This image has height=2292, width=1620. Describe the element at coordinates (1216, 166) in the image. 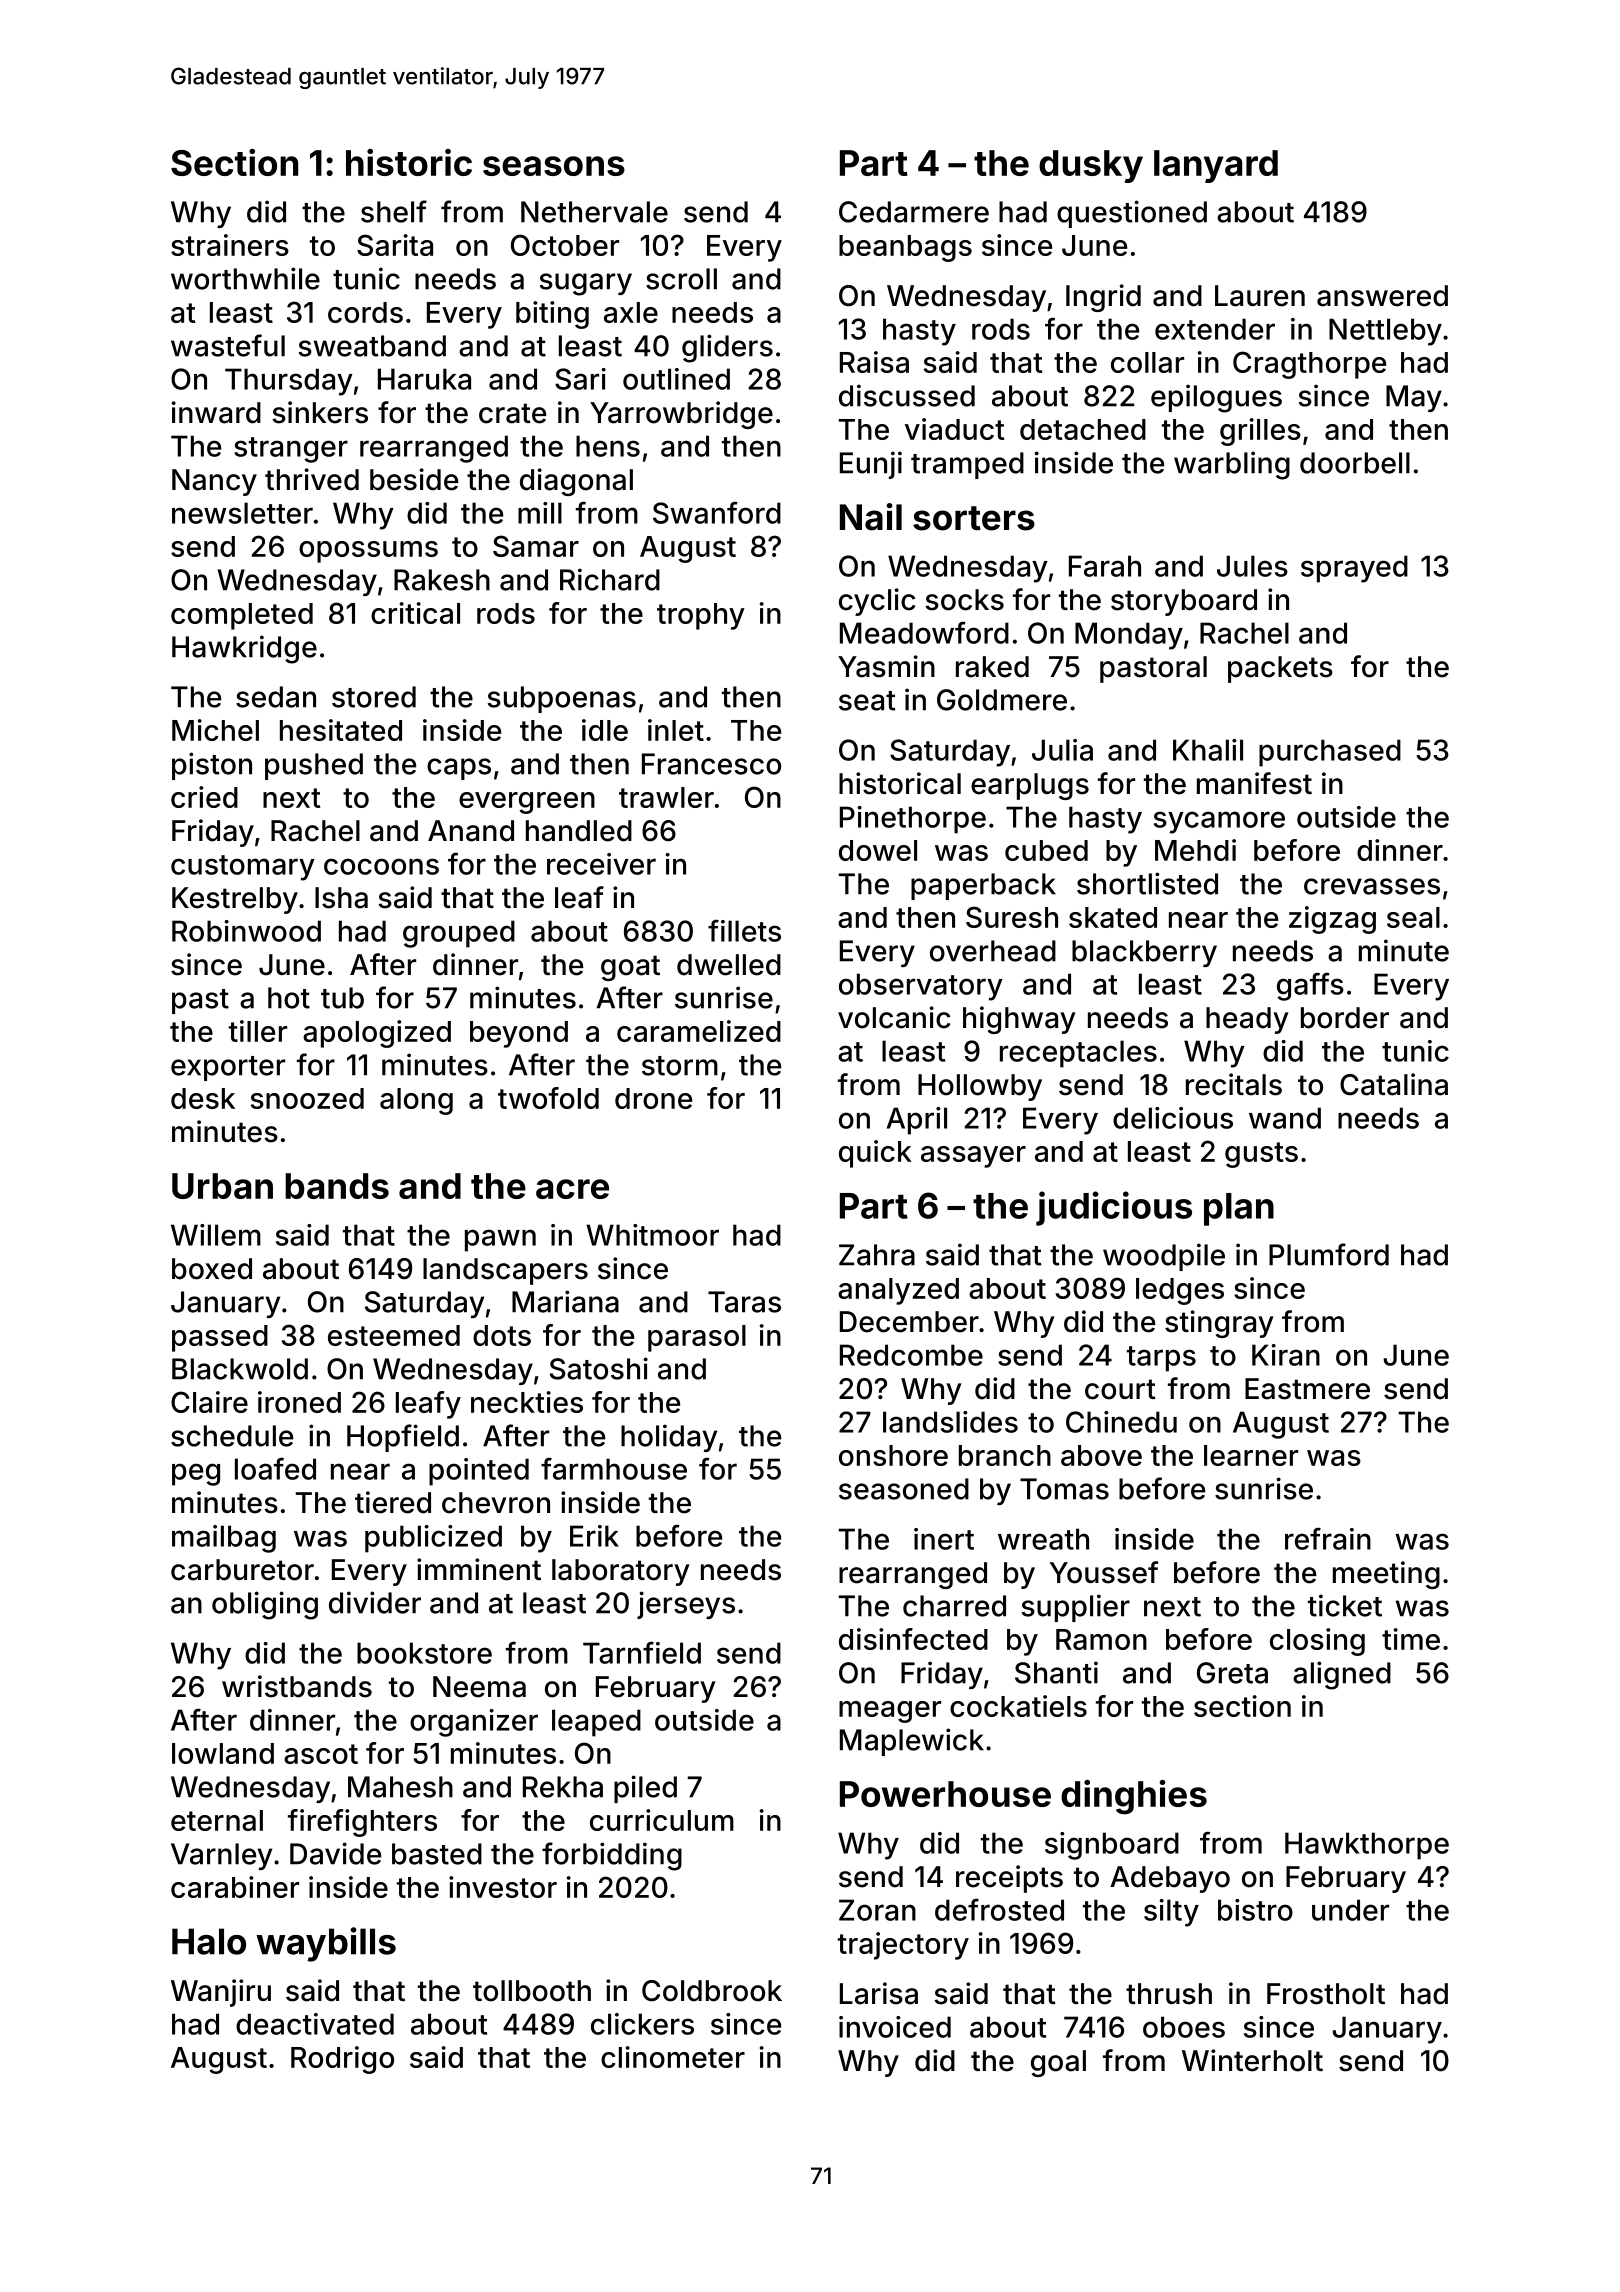

I see `lanyard` at that location.
